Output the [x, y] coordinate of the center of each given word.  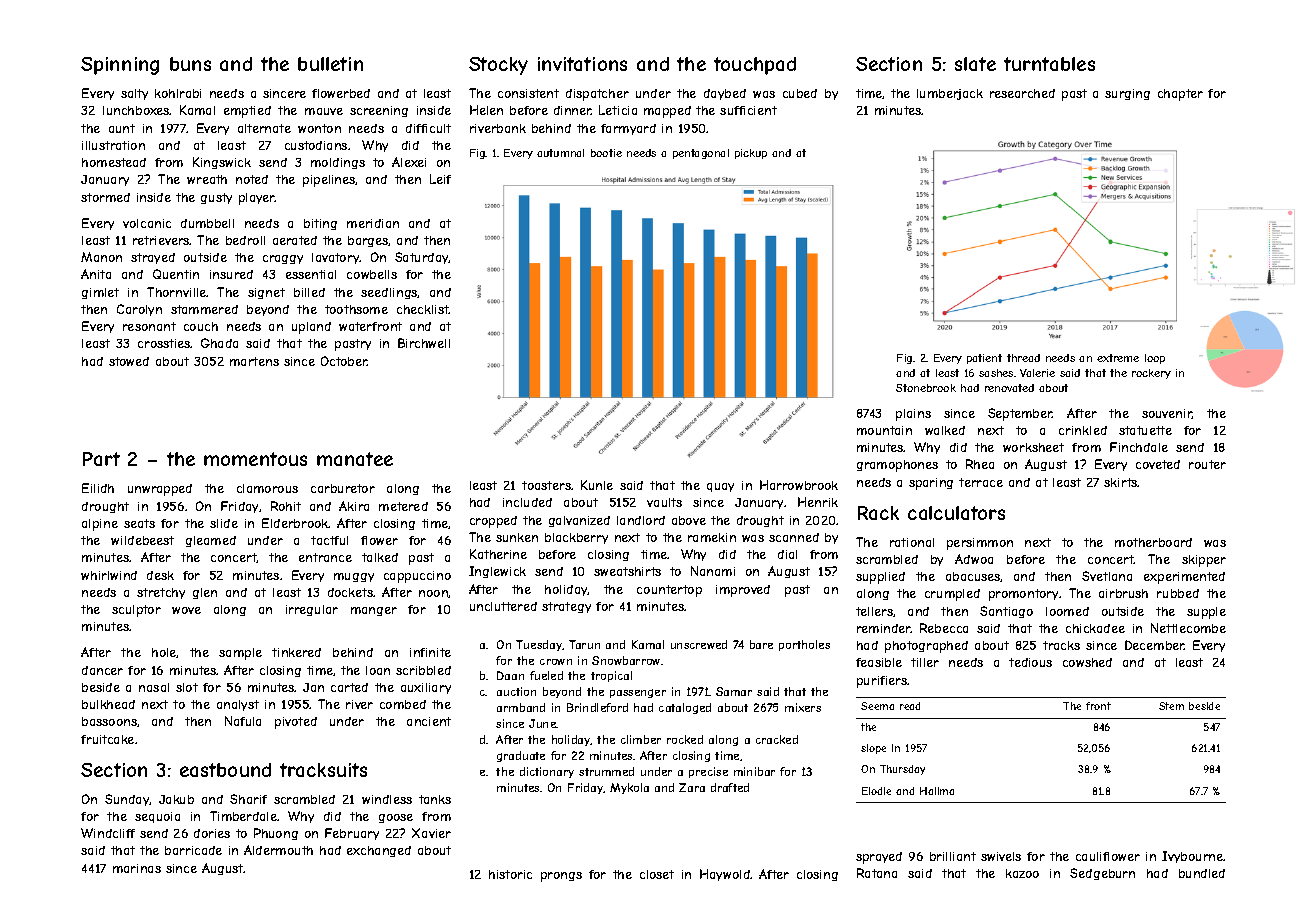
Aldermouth [278, 850]
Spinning [120, 66]
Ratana [877, 873]
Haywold [725, 875]
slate [975, 64]
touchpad [755, 66]
